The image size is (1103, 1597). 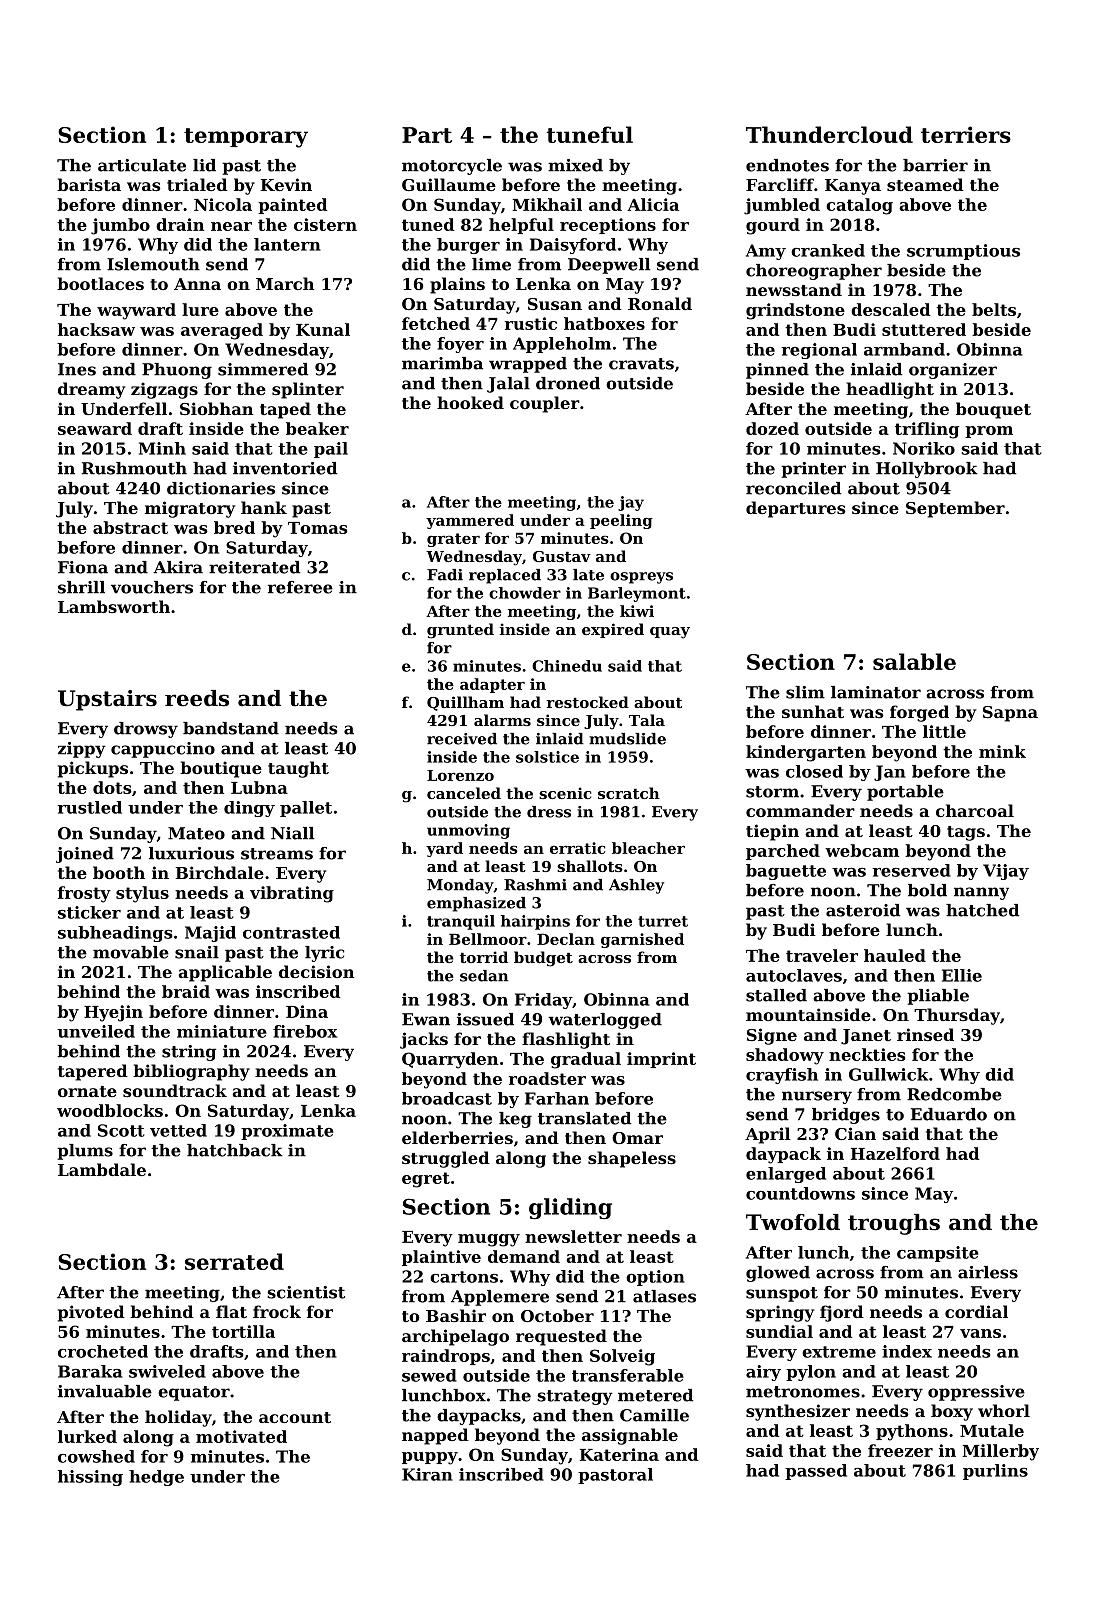 I want to click on receptions, so click(x=608, y=226).
